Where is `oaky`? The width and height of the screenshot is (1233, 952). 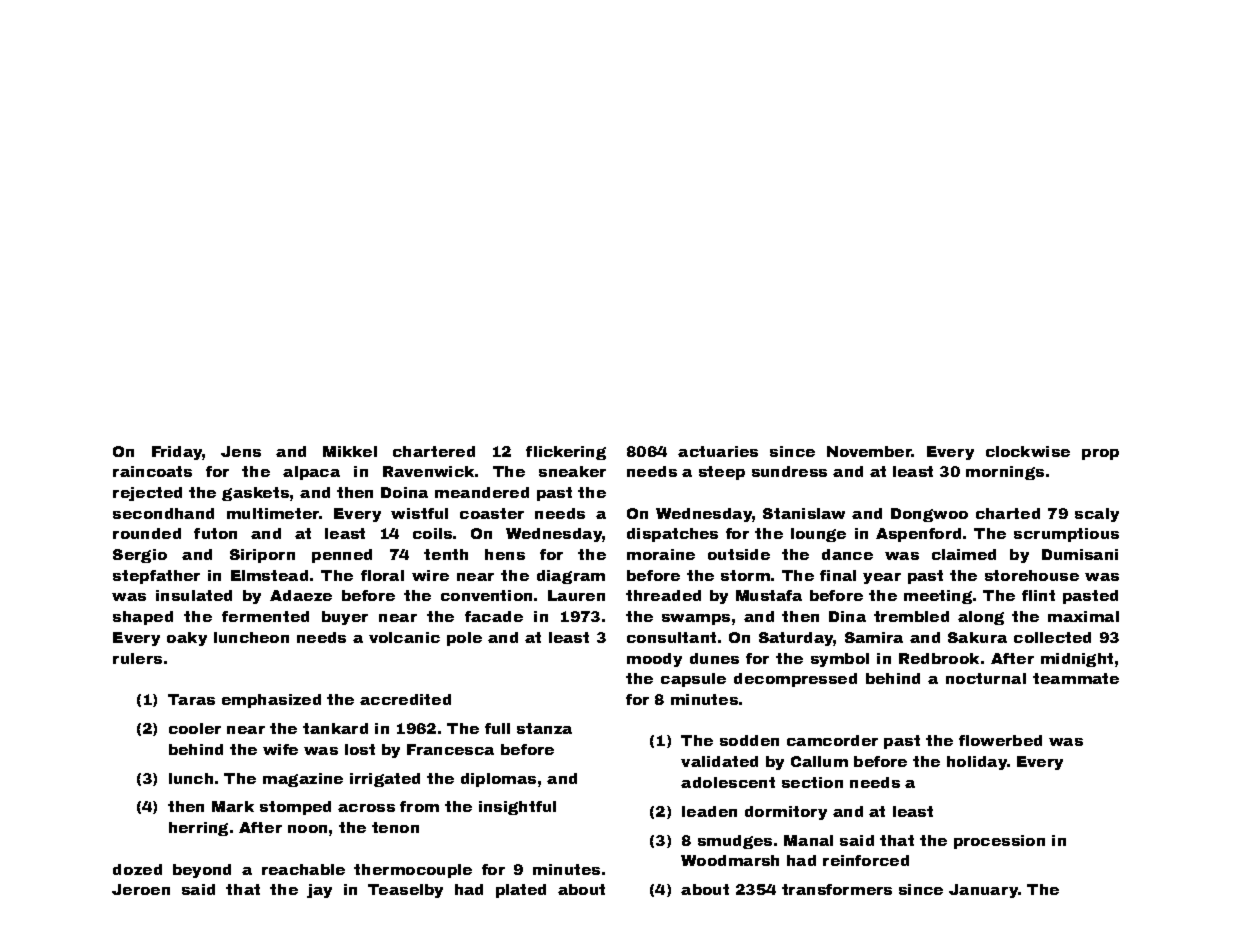 oaky is located at coordinates (187, 639).
